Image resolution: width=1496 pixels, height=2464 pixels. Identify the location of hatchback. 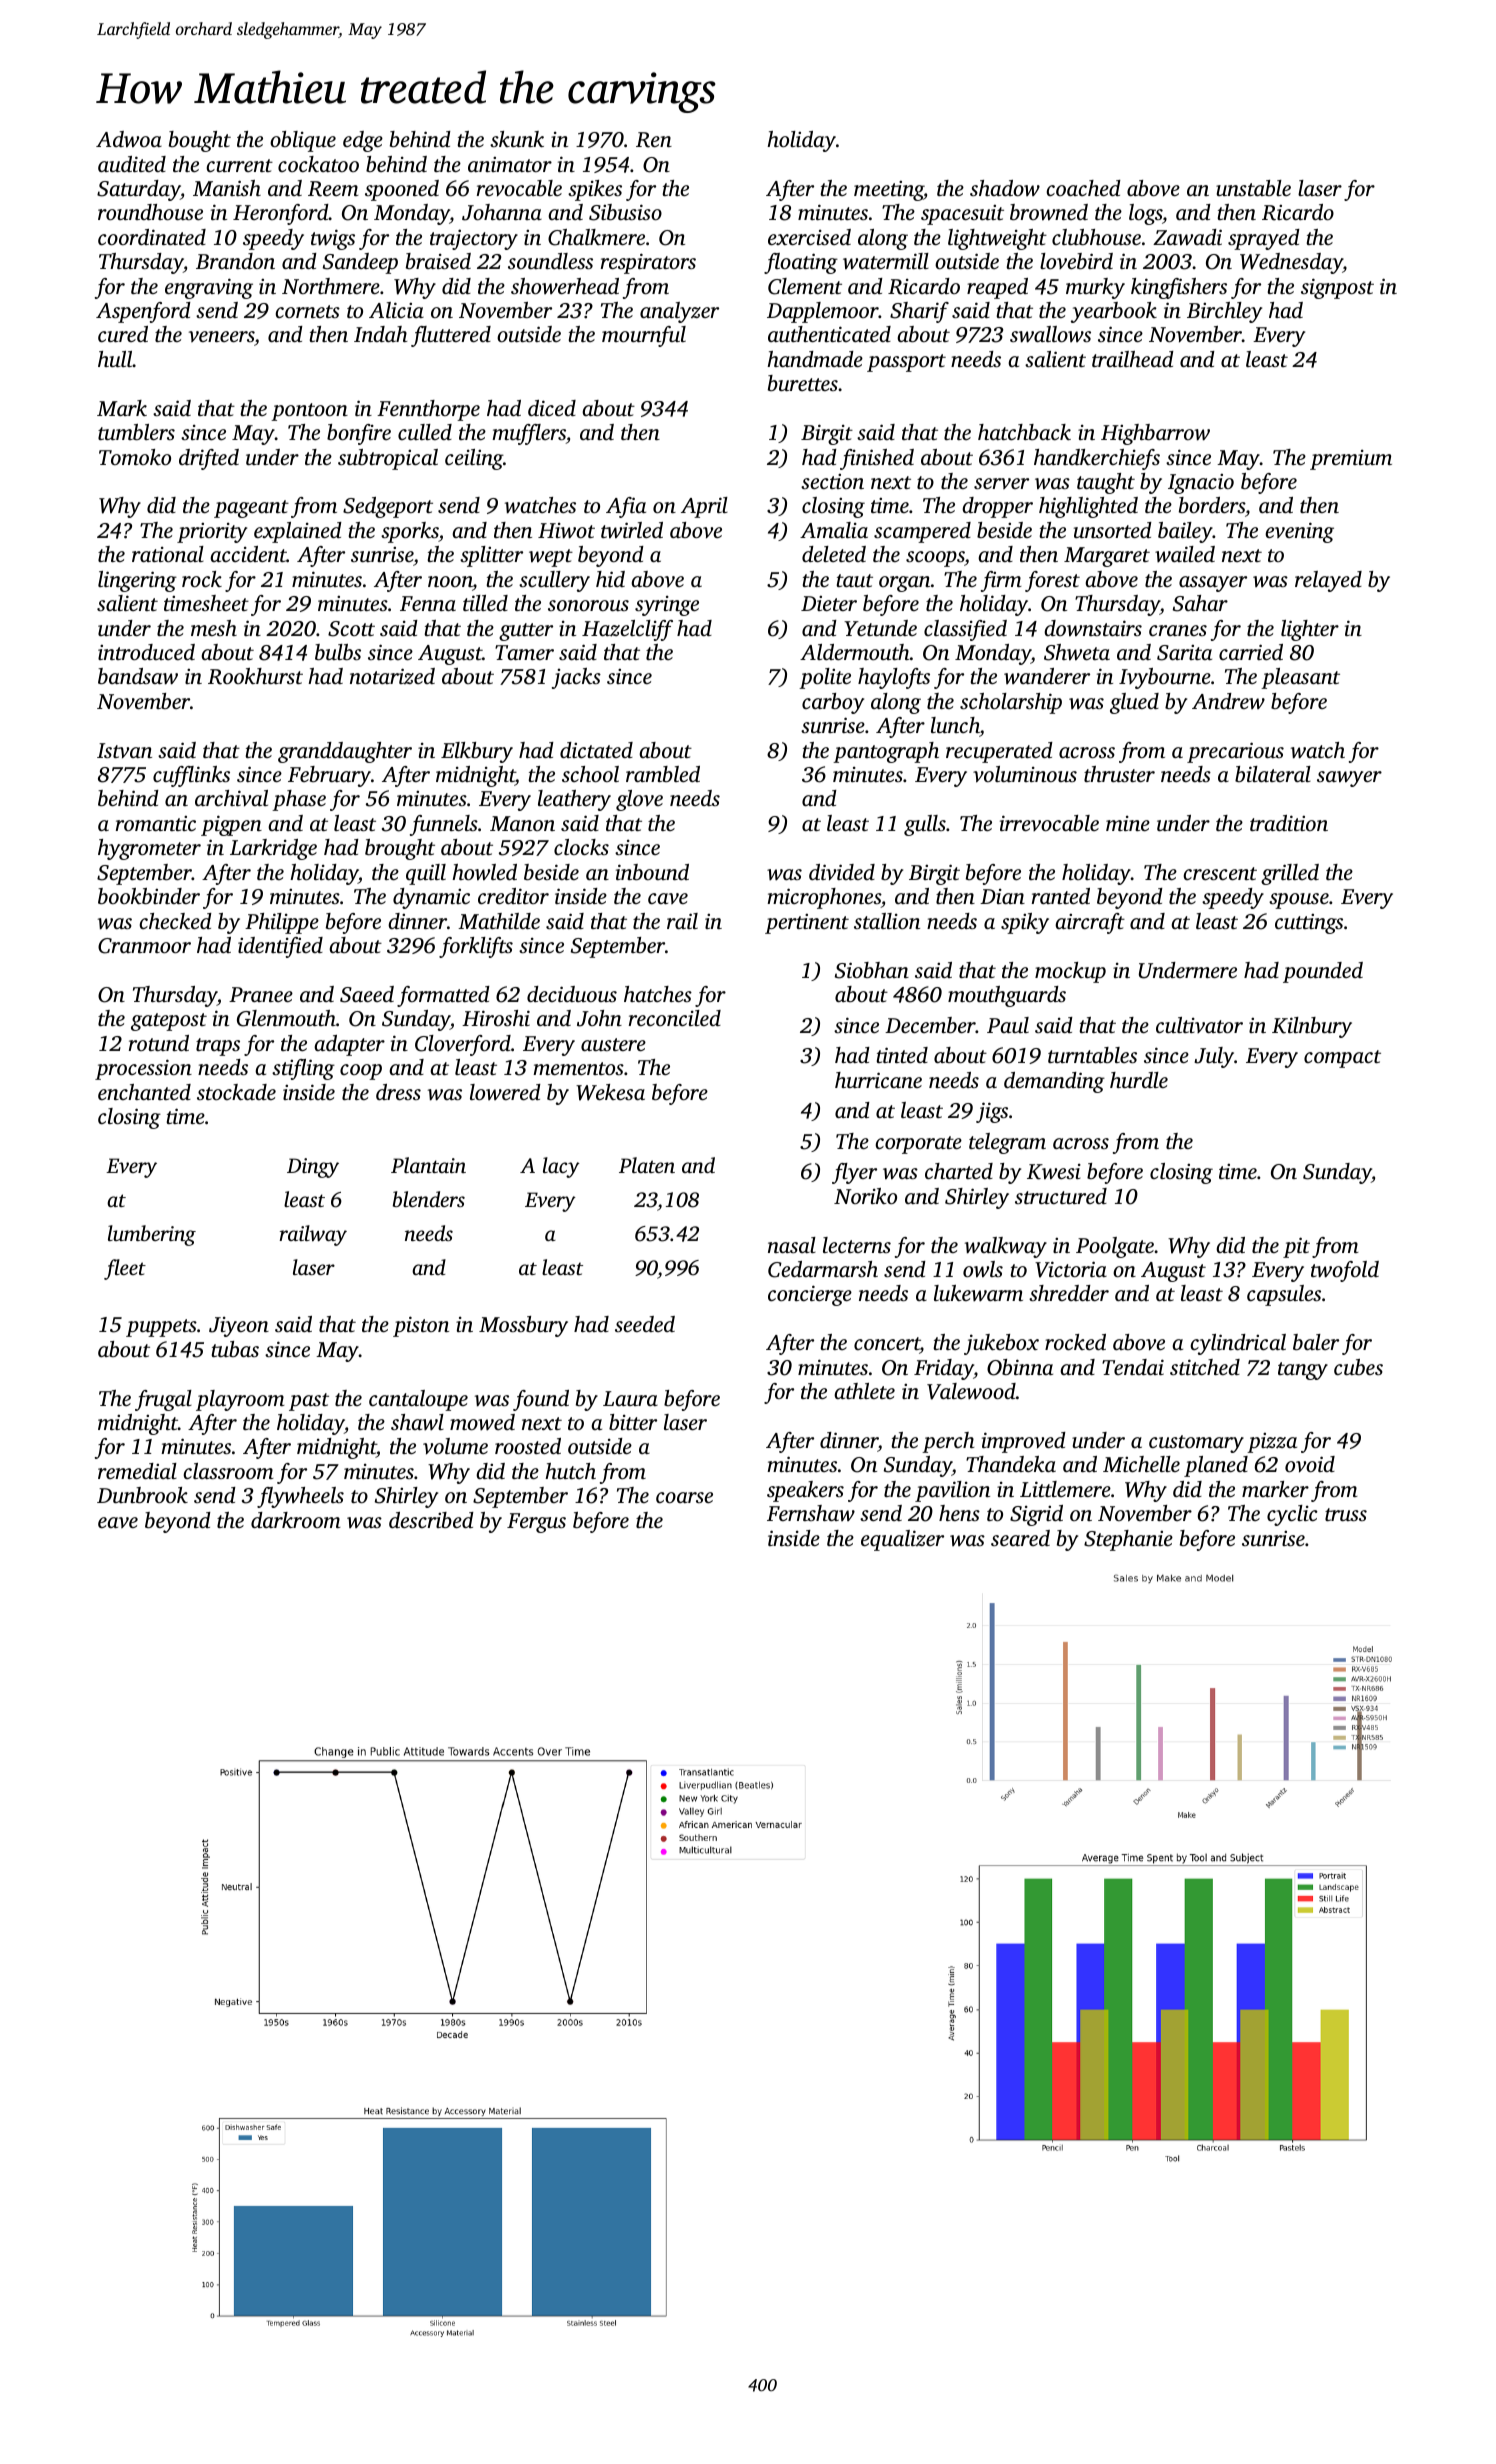
(1024, 432).
